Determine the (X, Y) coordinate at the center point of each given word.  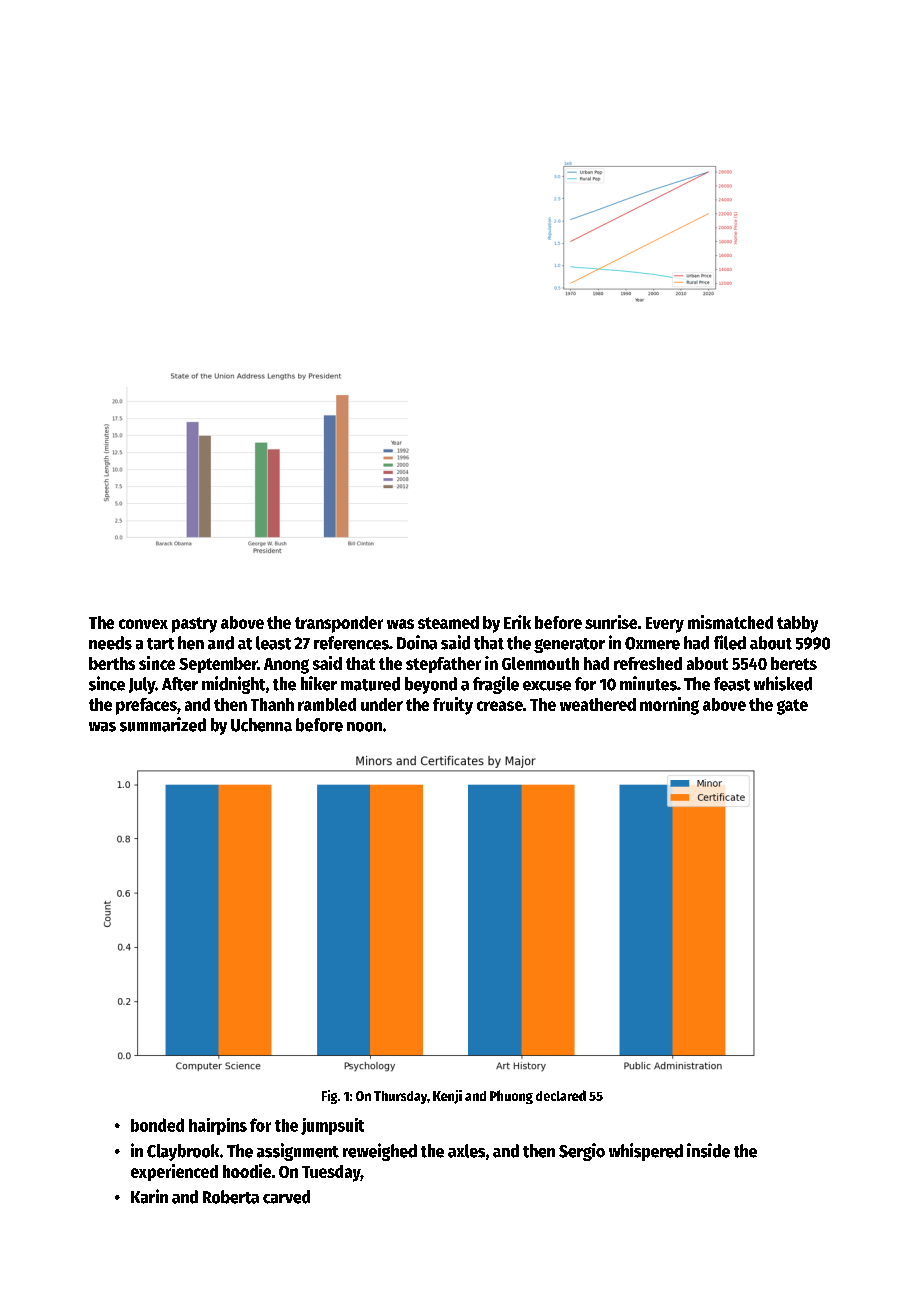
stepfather (443, 665)
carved (286, 1197)
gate (792, 707)
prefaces (146, 706)
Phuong (511, 1097)
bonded (157, 1125)
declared (561, 1095)
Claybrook (183, 1152)
